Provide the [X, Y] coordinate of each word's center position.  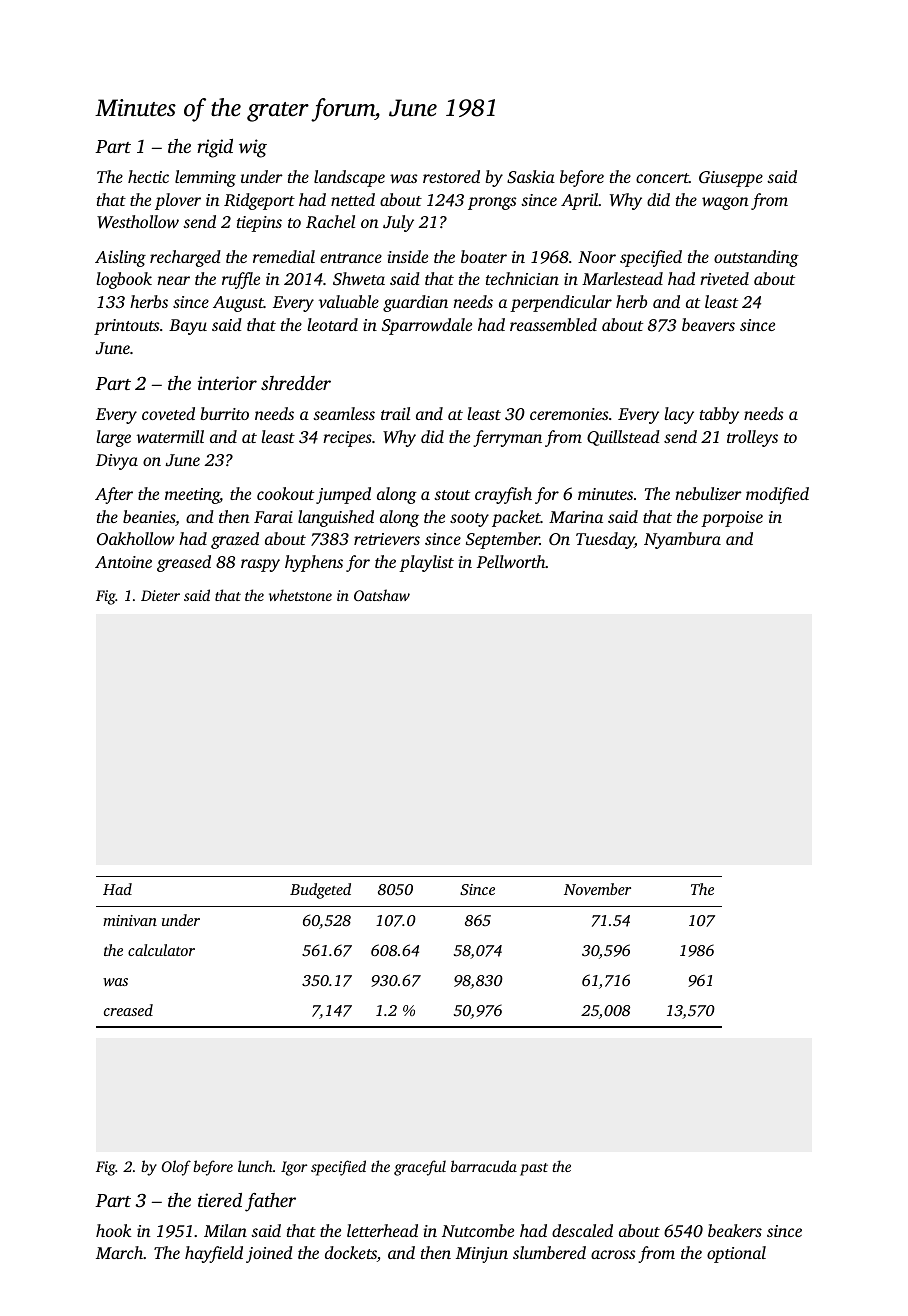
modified [777, 495]
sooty [469, 520]
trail [395, 413]
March [119, 1252]
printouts [127, 327]
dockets [351, 1252]
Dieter [160, 595]
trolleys [752, 438]
